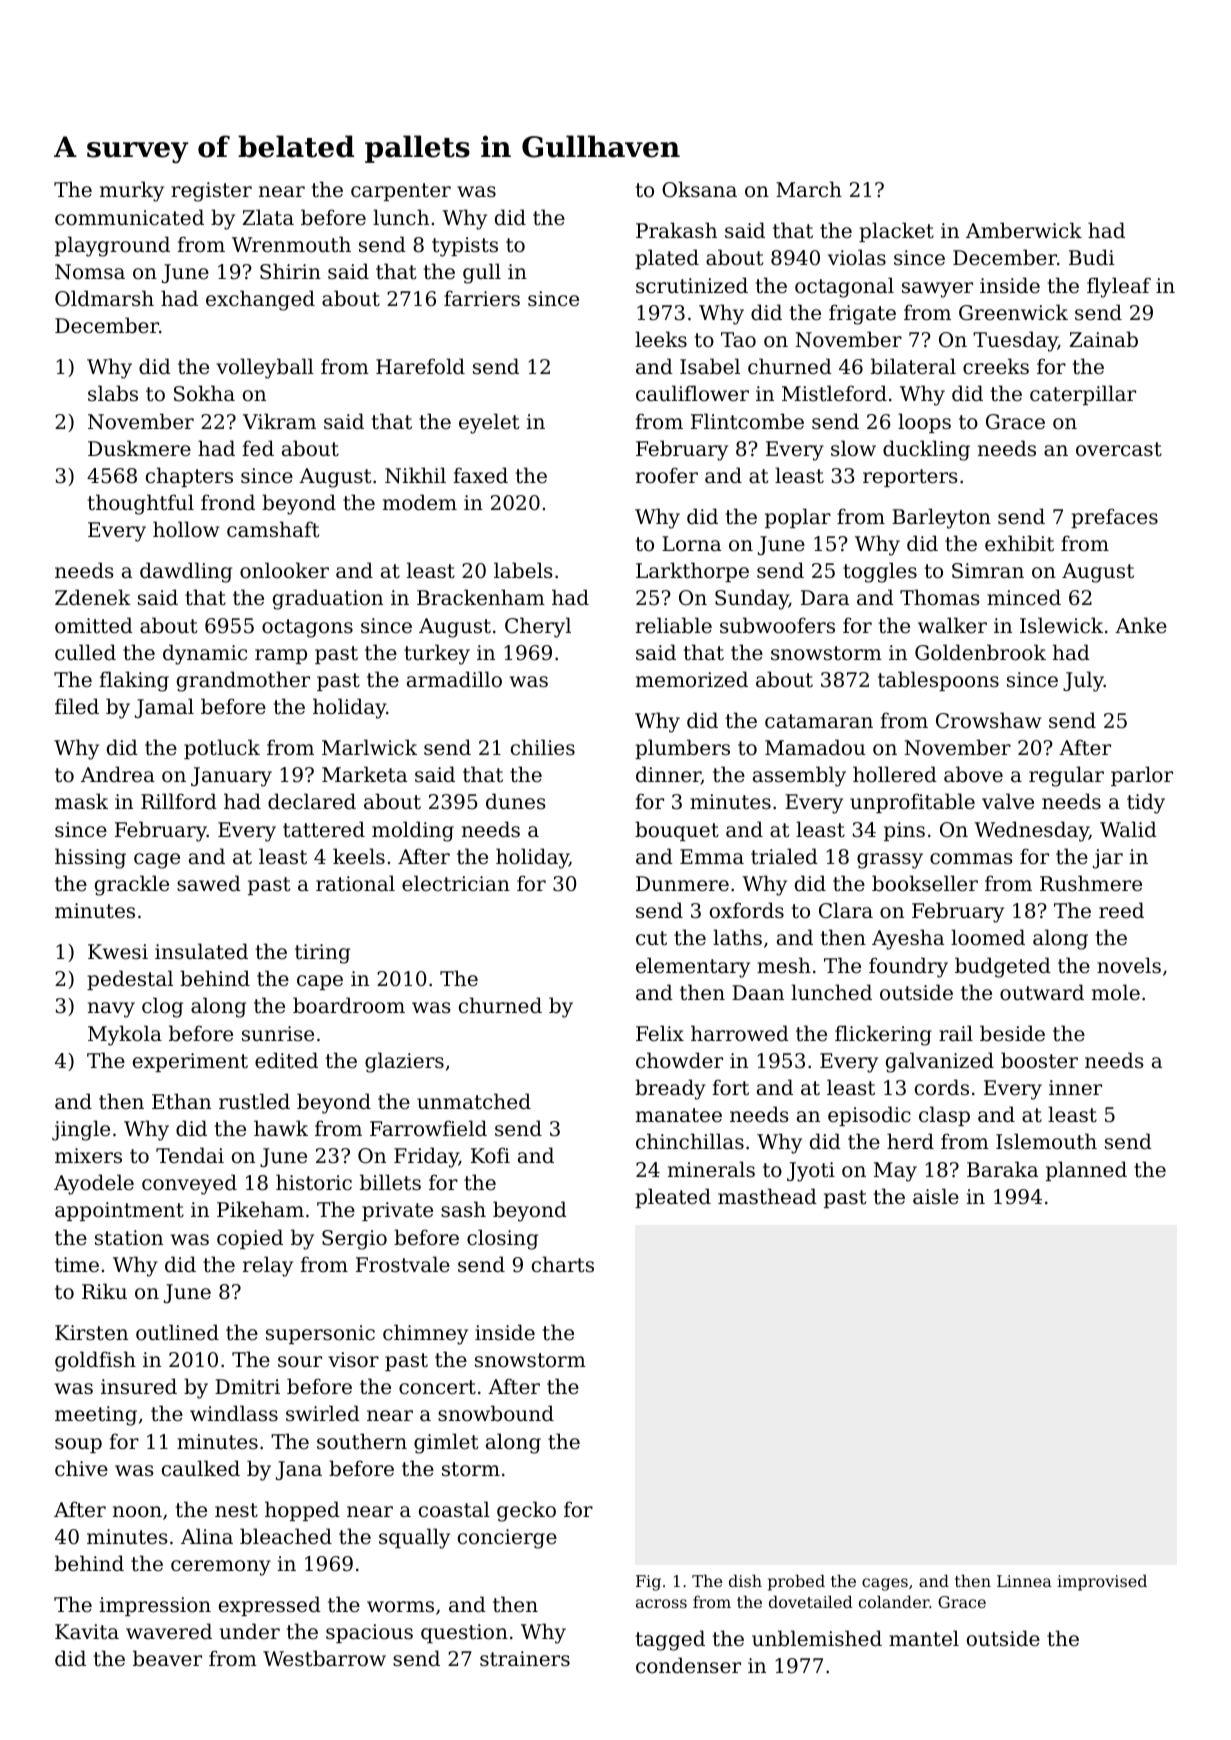  What do you see at coordinates (936, 1196) in the screenshot?
I see `aisle` at bounding box center [936, 1196].
